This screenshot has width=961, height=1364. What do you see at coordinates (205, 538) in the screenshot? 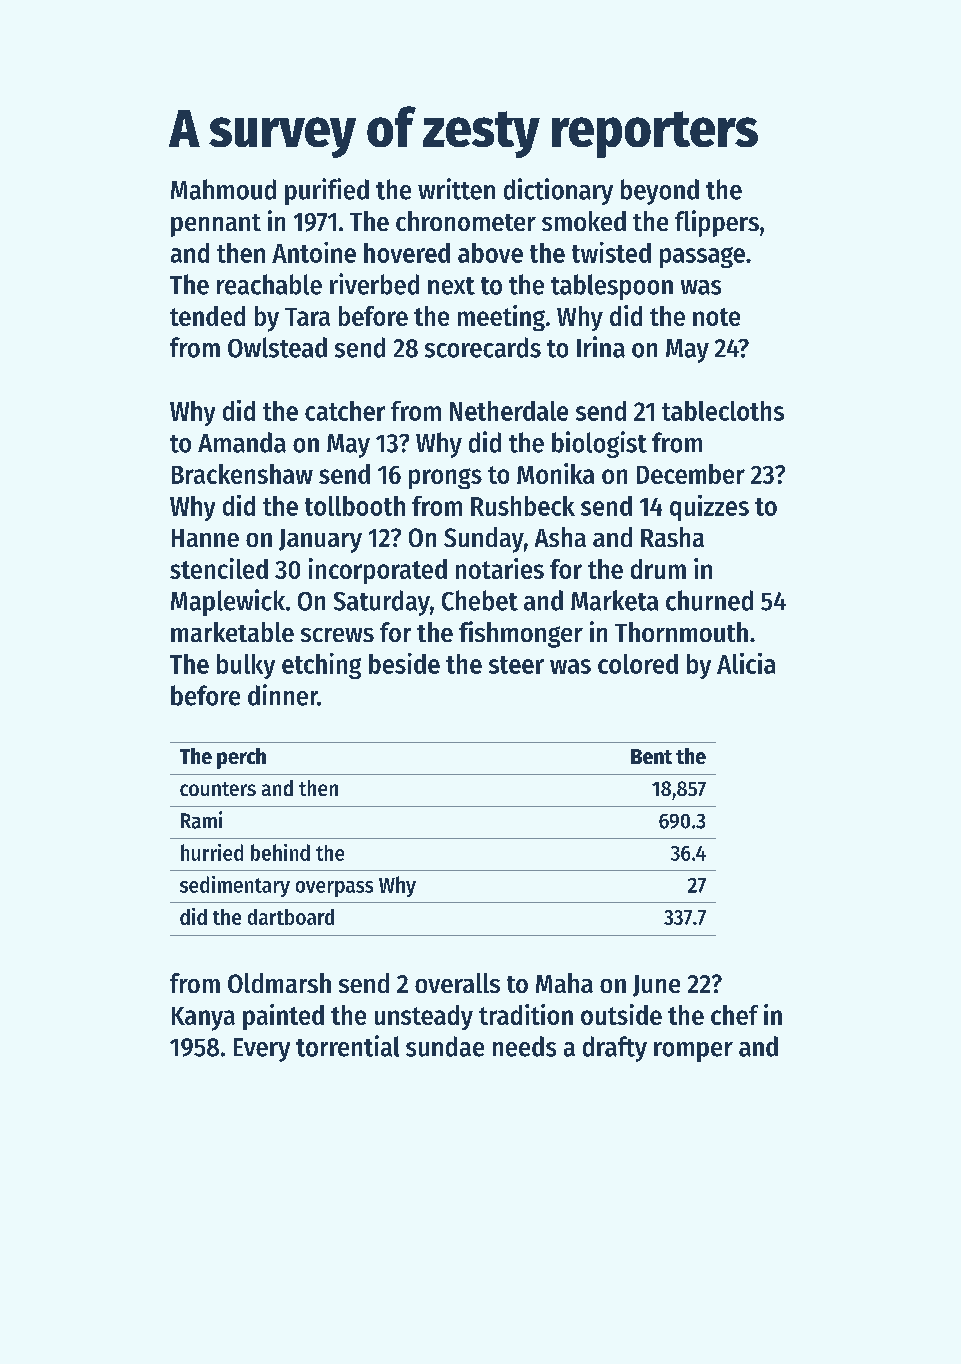
I see `Hanne` at bounding box center [205, 538].
